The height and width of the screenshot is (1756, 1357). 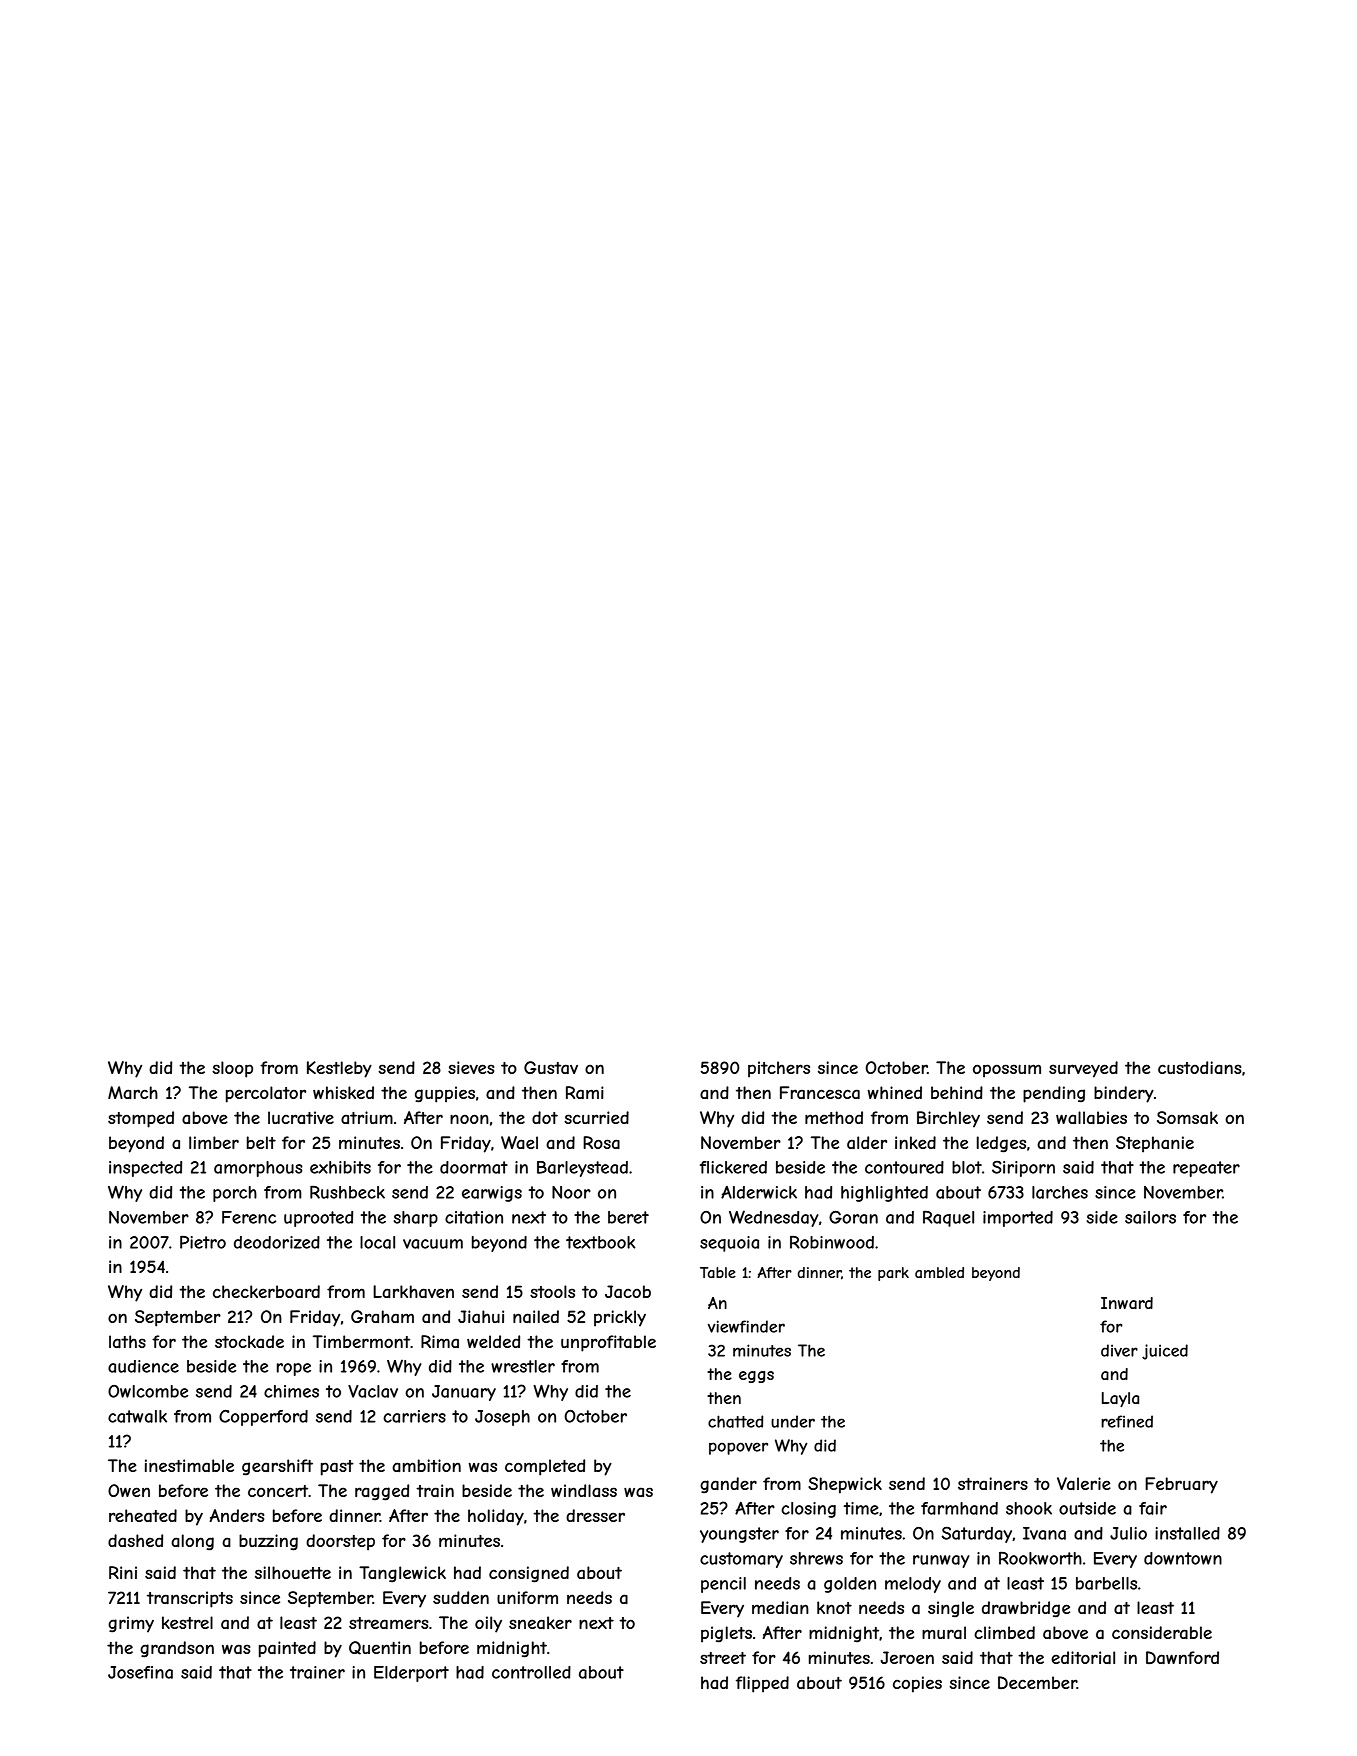 What do you see at coordinates (192, 1542) in the screenshot?
I see `along` at bounding box center [192, 1542].
